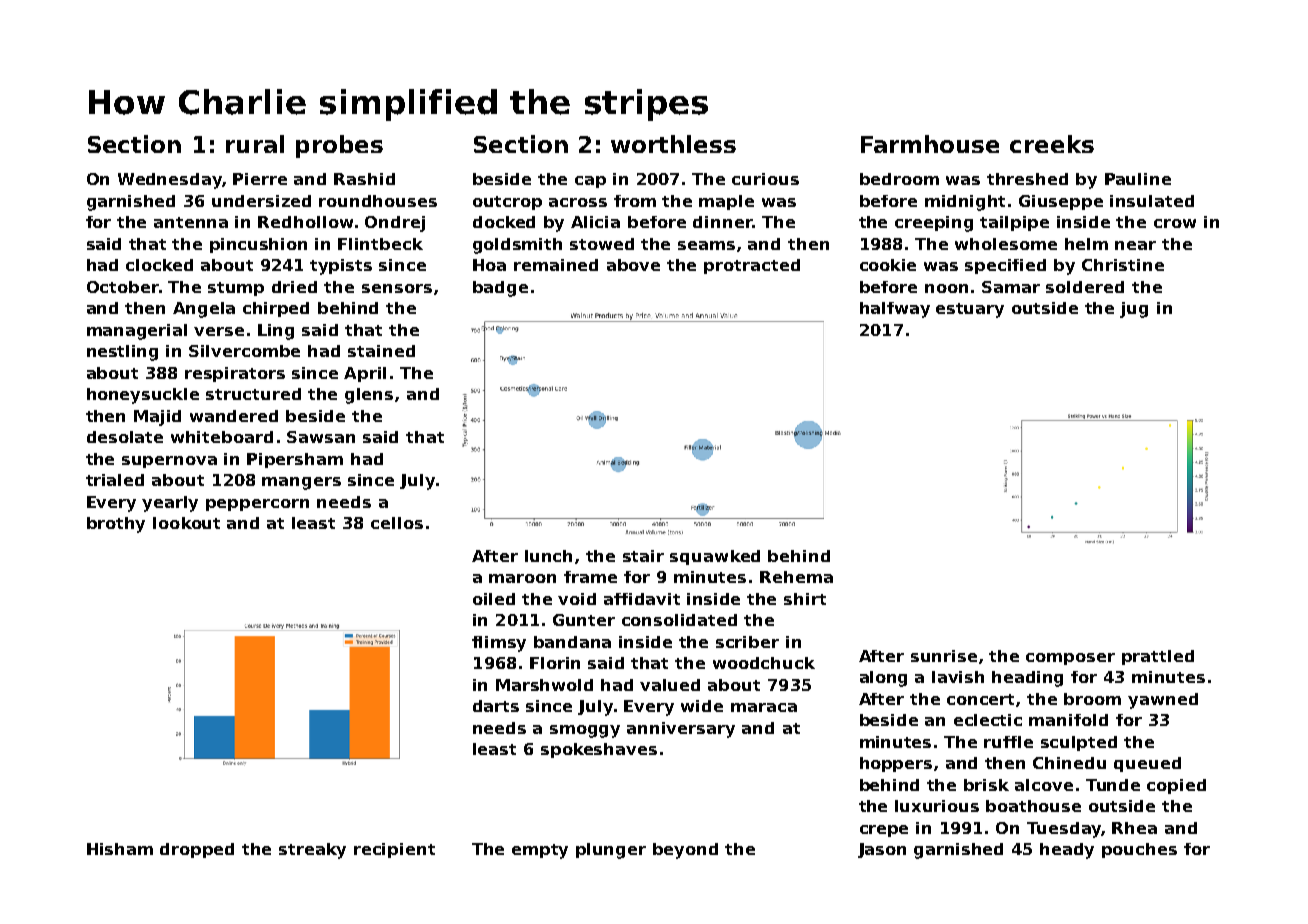 The image size is (1308, 924). What do you see at coordinates (143, 396) in the document?
I see `honeysuckle` at bounding box center [143, 396].
